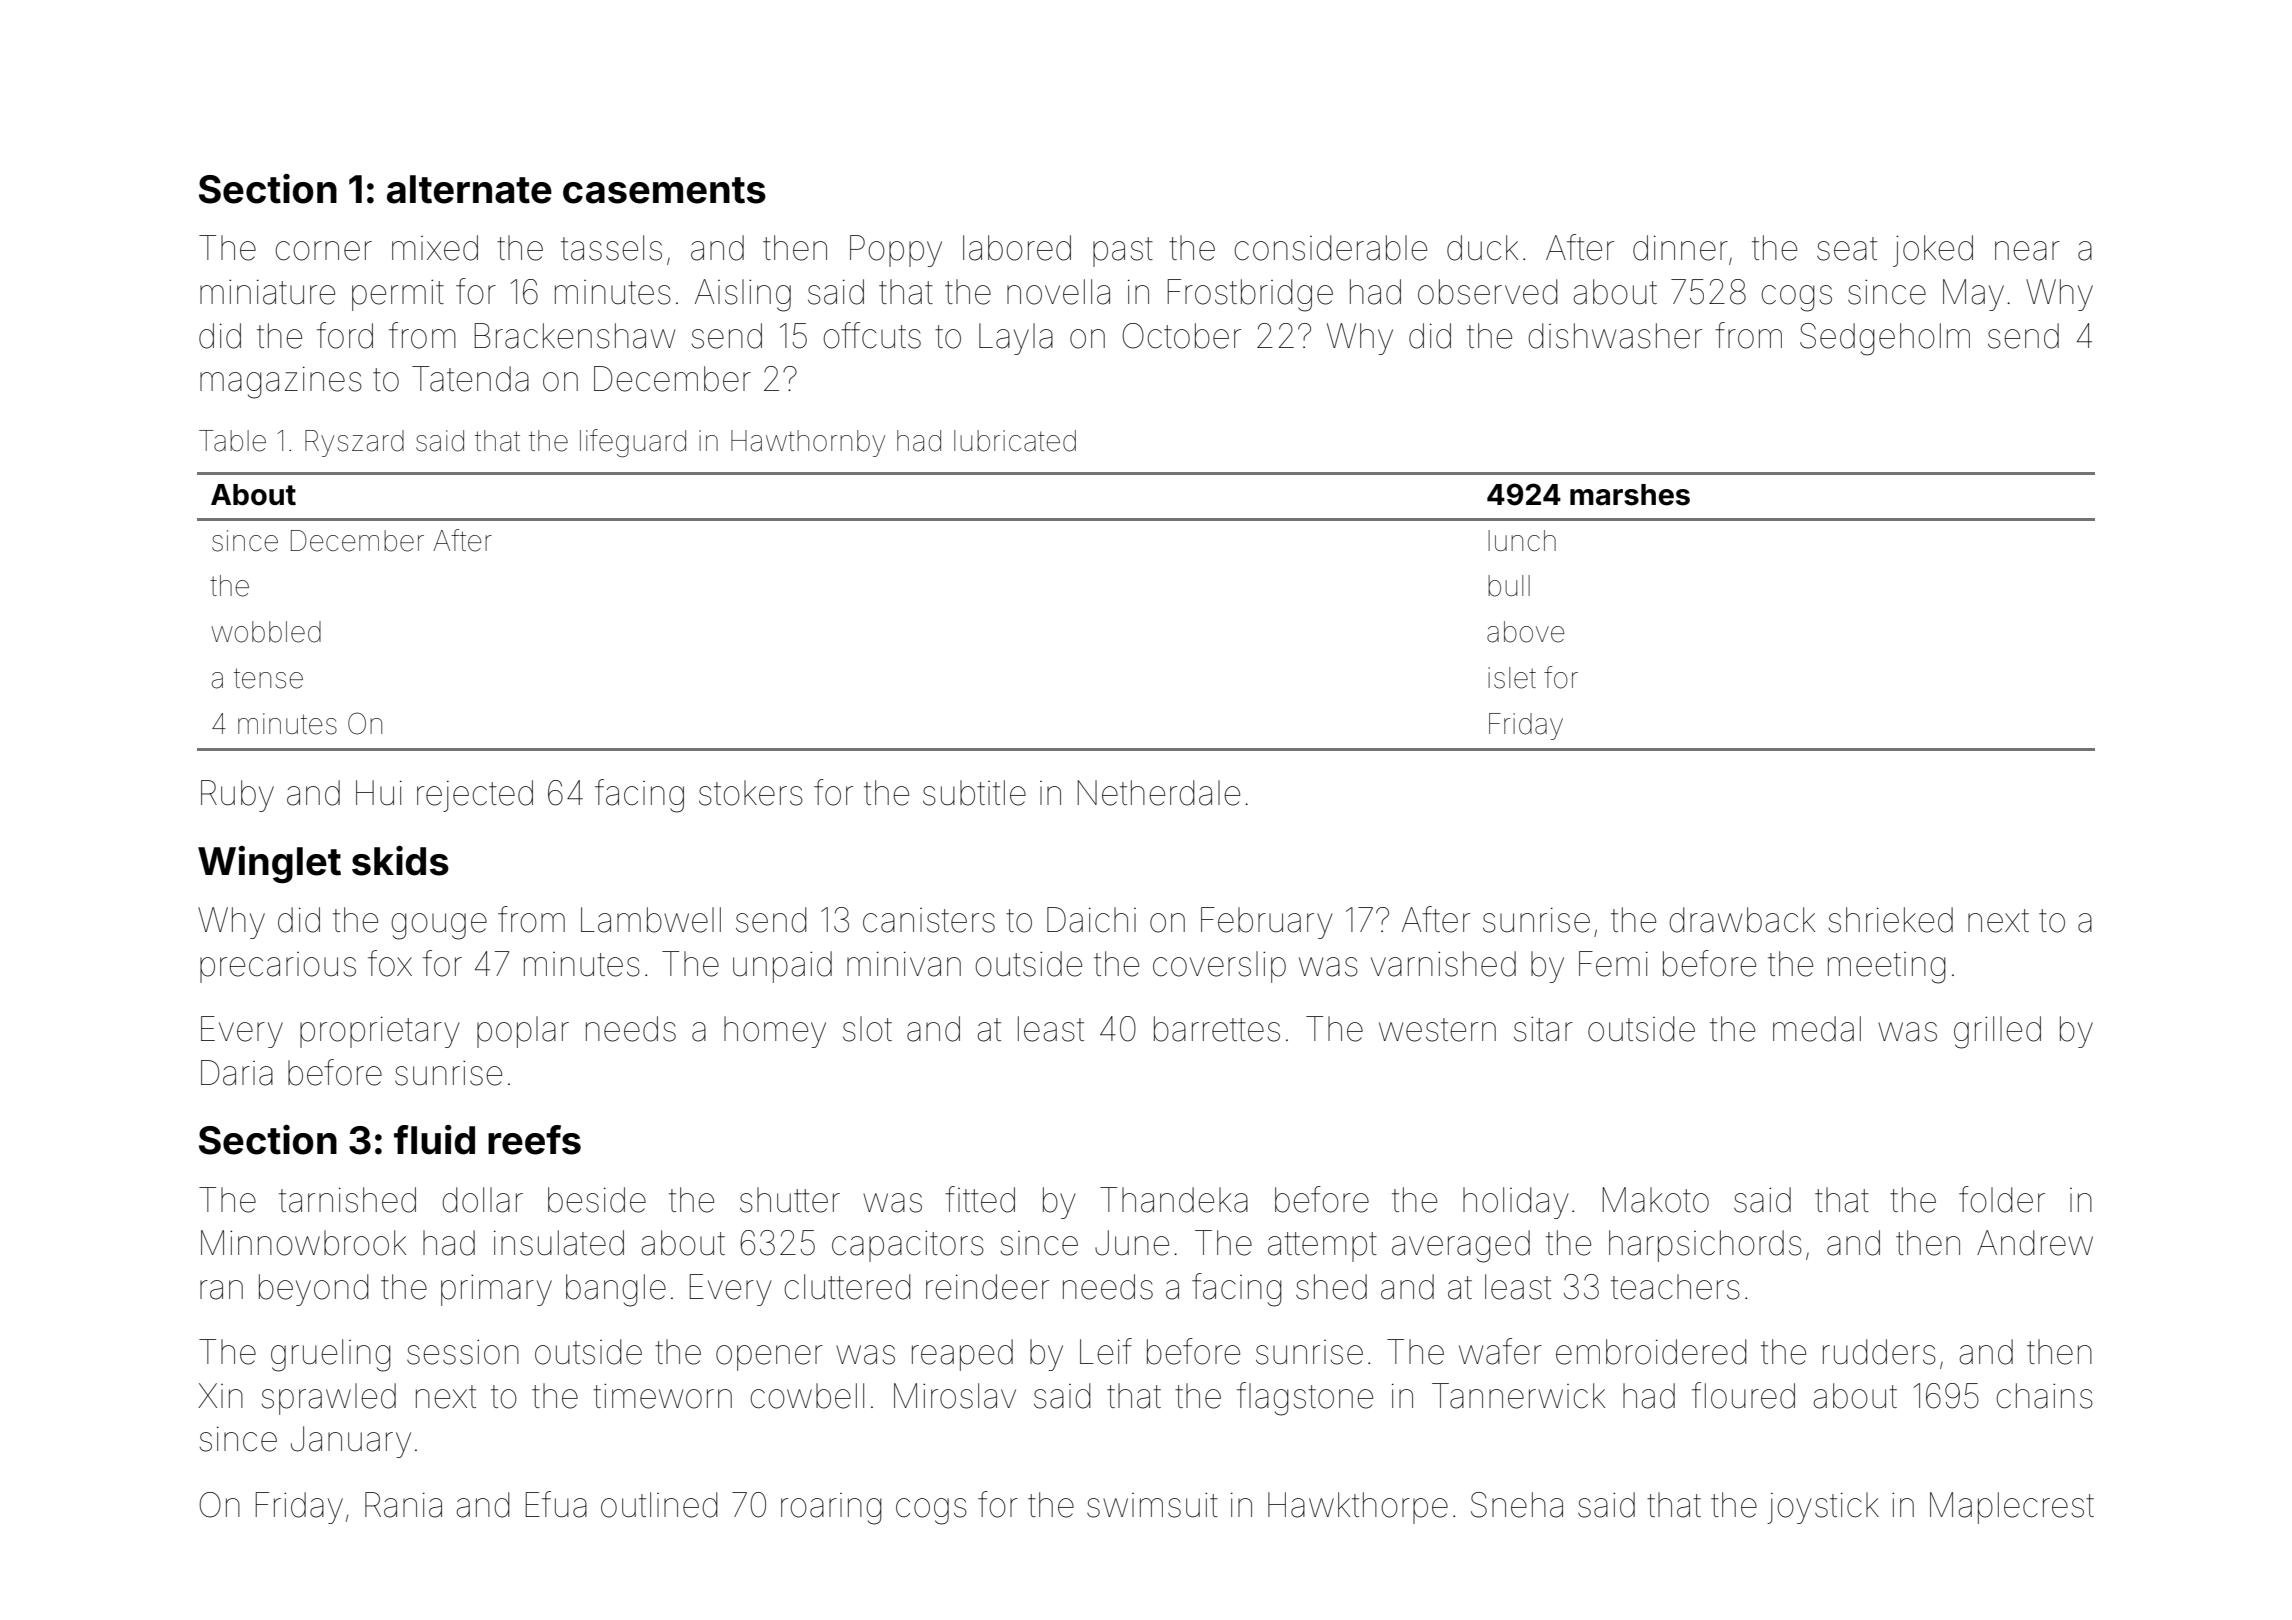 The image size is (2292, 1620). Describe the element at coordinates (659, 1505) in the screenshot. I see `outlined` at that location.
